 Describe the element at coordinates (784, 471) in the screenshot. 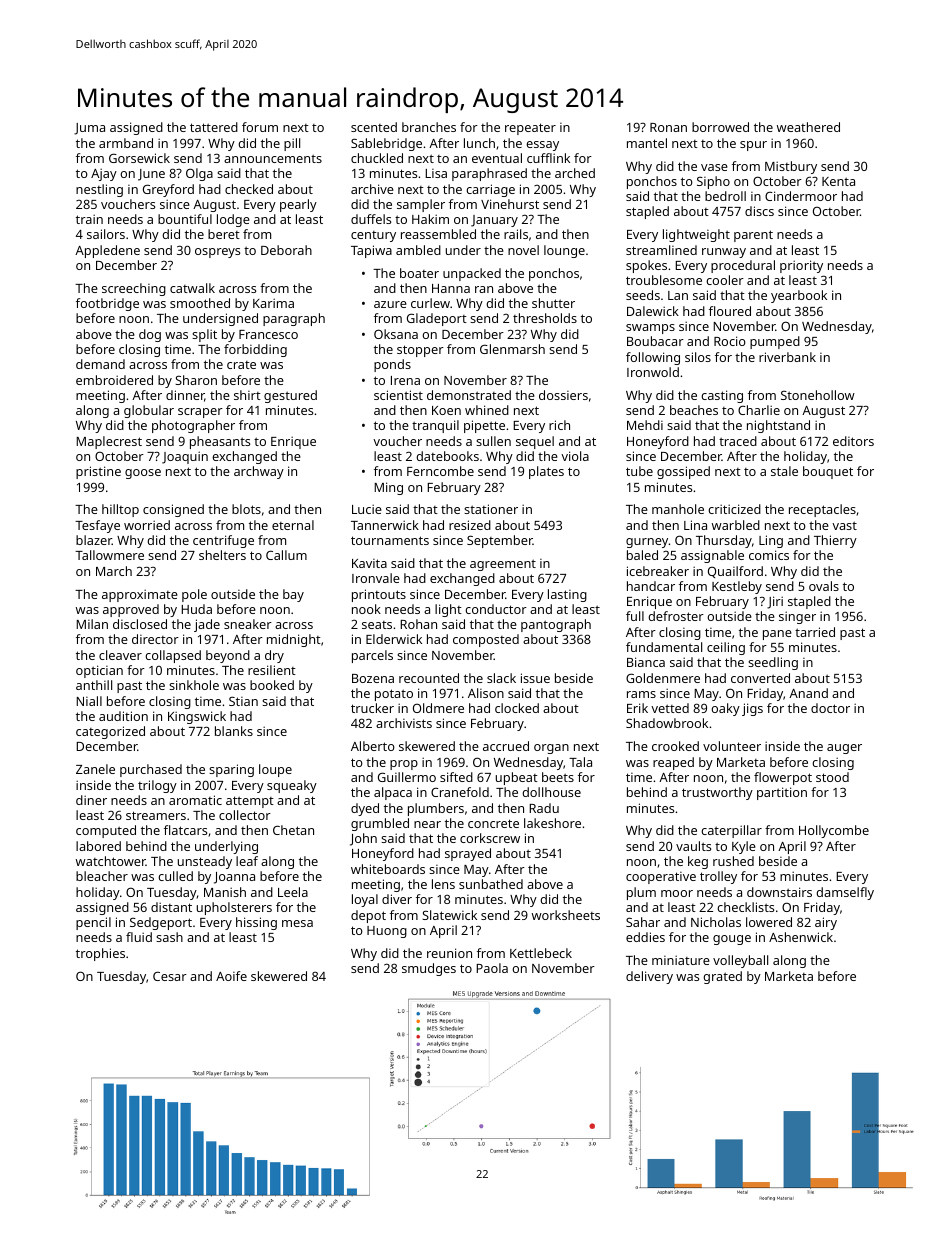

I see `stale` at that location.
